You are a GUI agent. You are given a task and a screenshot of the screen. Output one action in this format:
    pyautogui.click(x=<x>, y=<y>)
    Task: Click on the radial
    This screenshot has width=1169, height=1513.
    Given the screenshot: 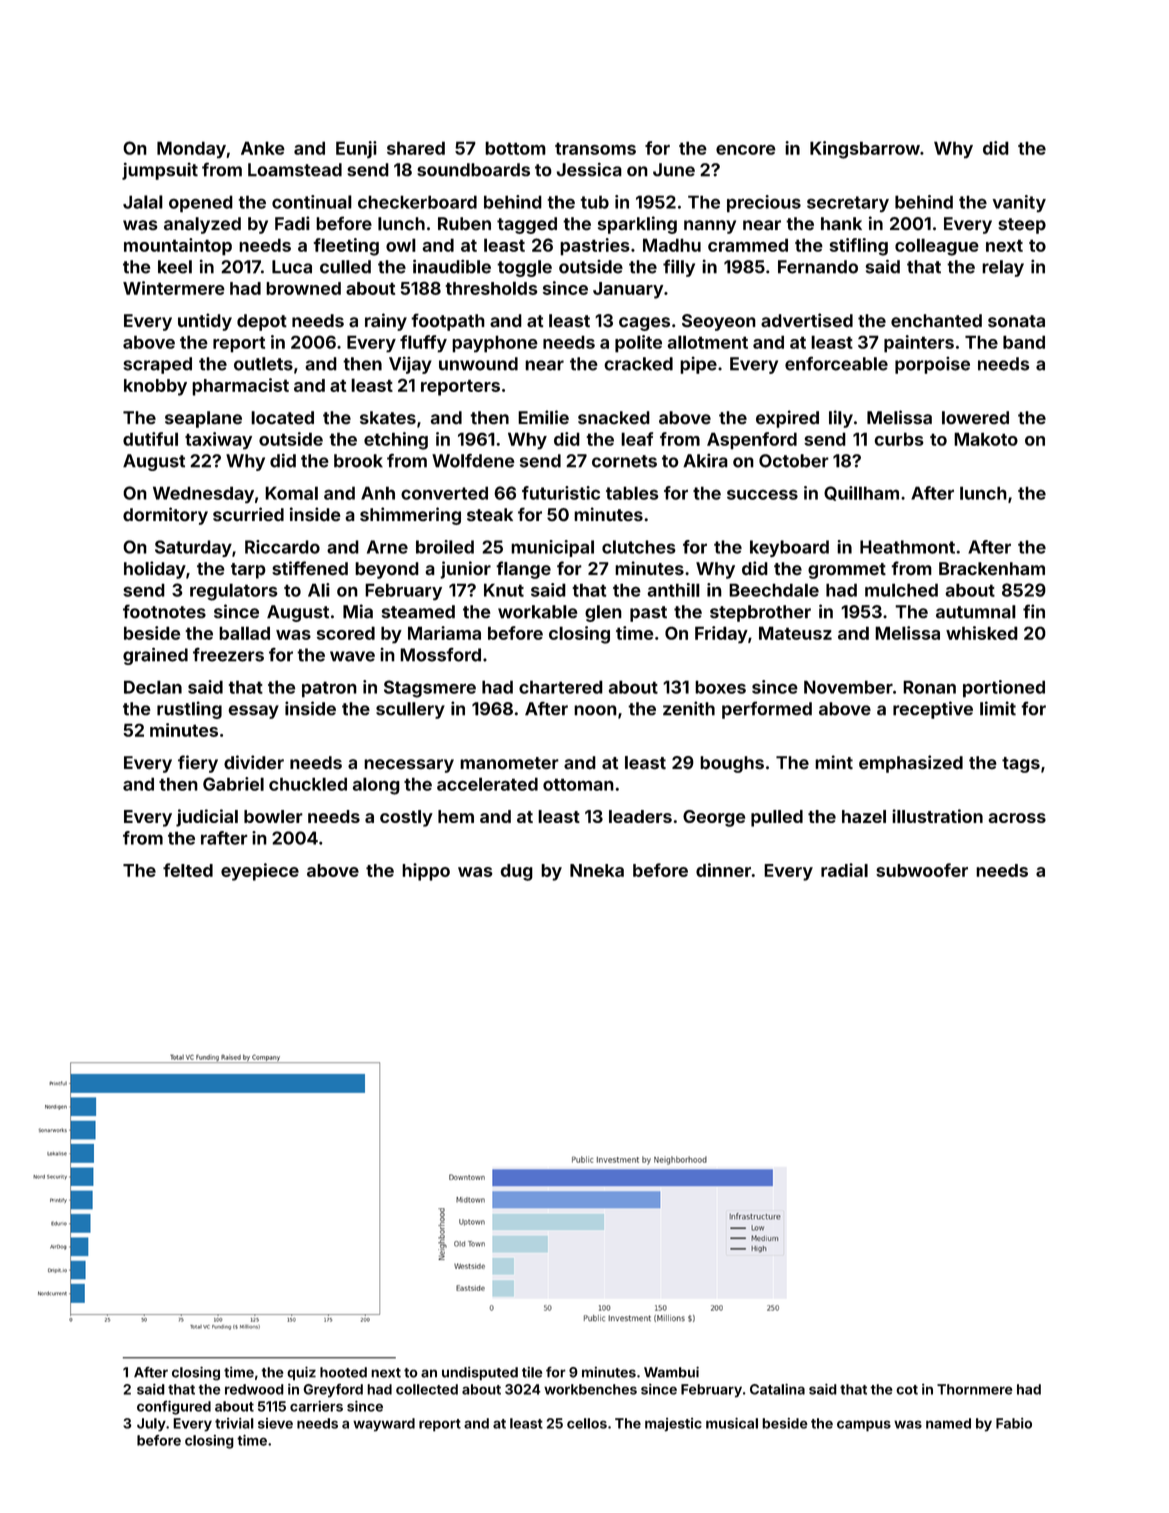 What is the action you would take?
    pyautogui.click(x=844, y=870)
